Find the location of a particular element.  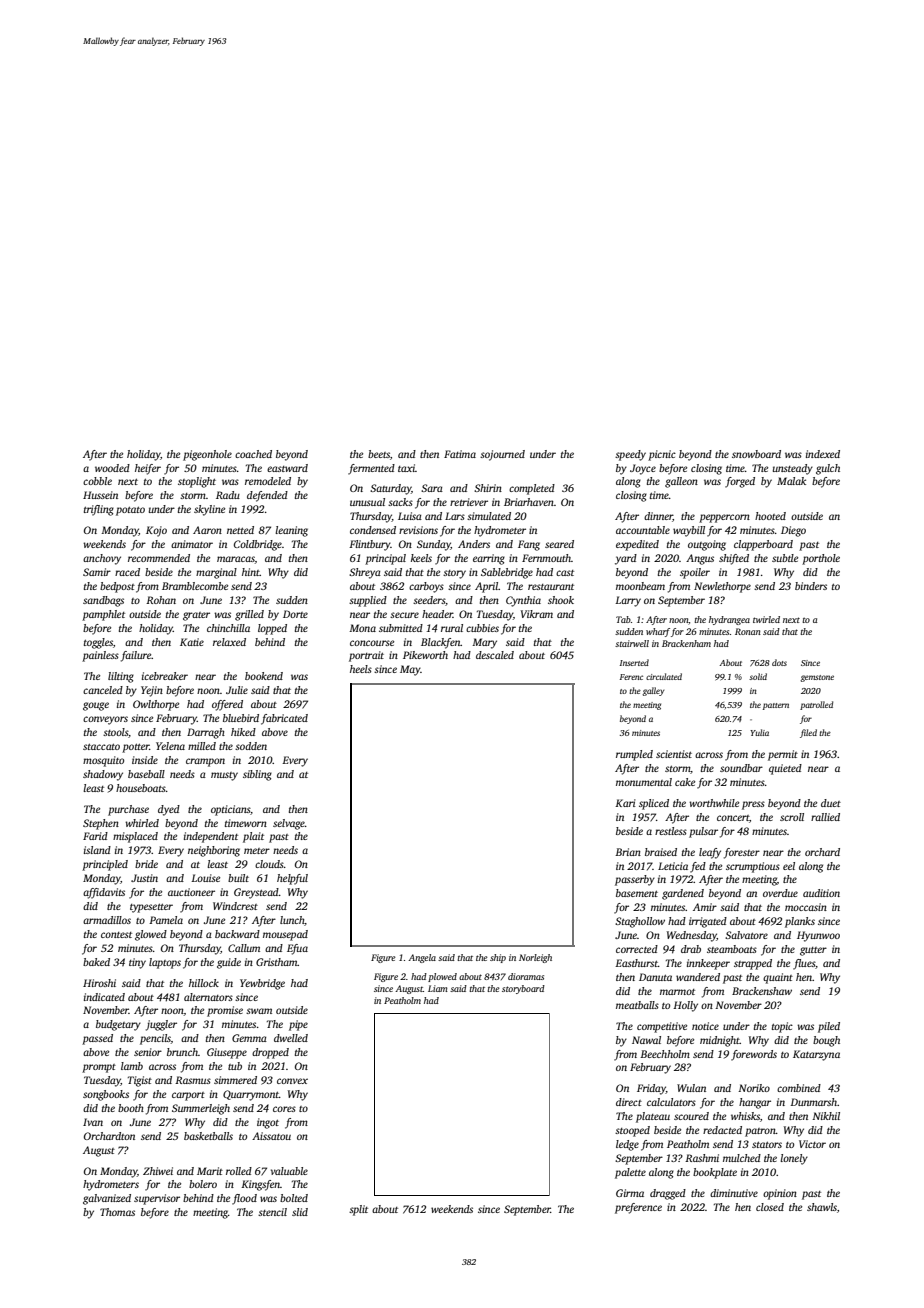

Girma is located at coordinates (630, 1193).
